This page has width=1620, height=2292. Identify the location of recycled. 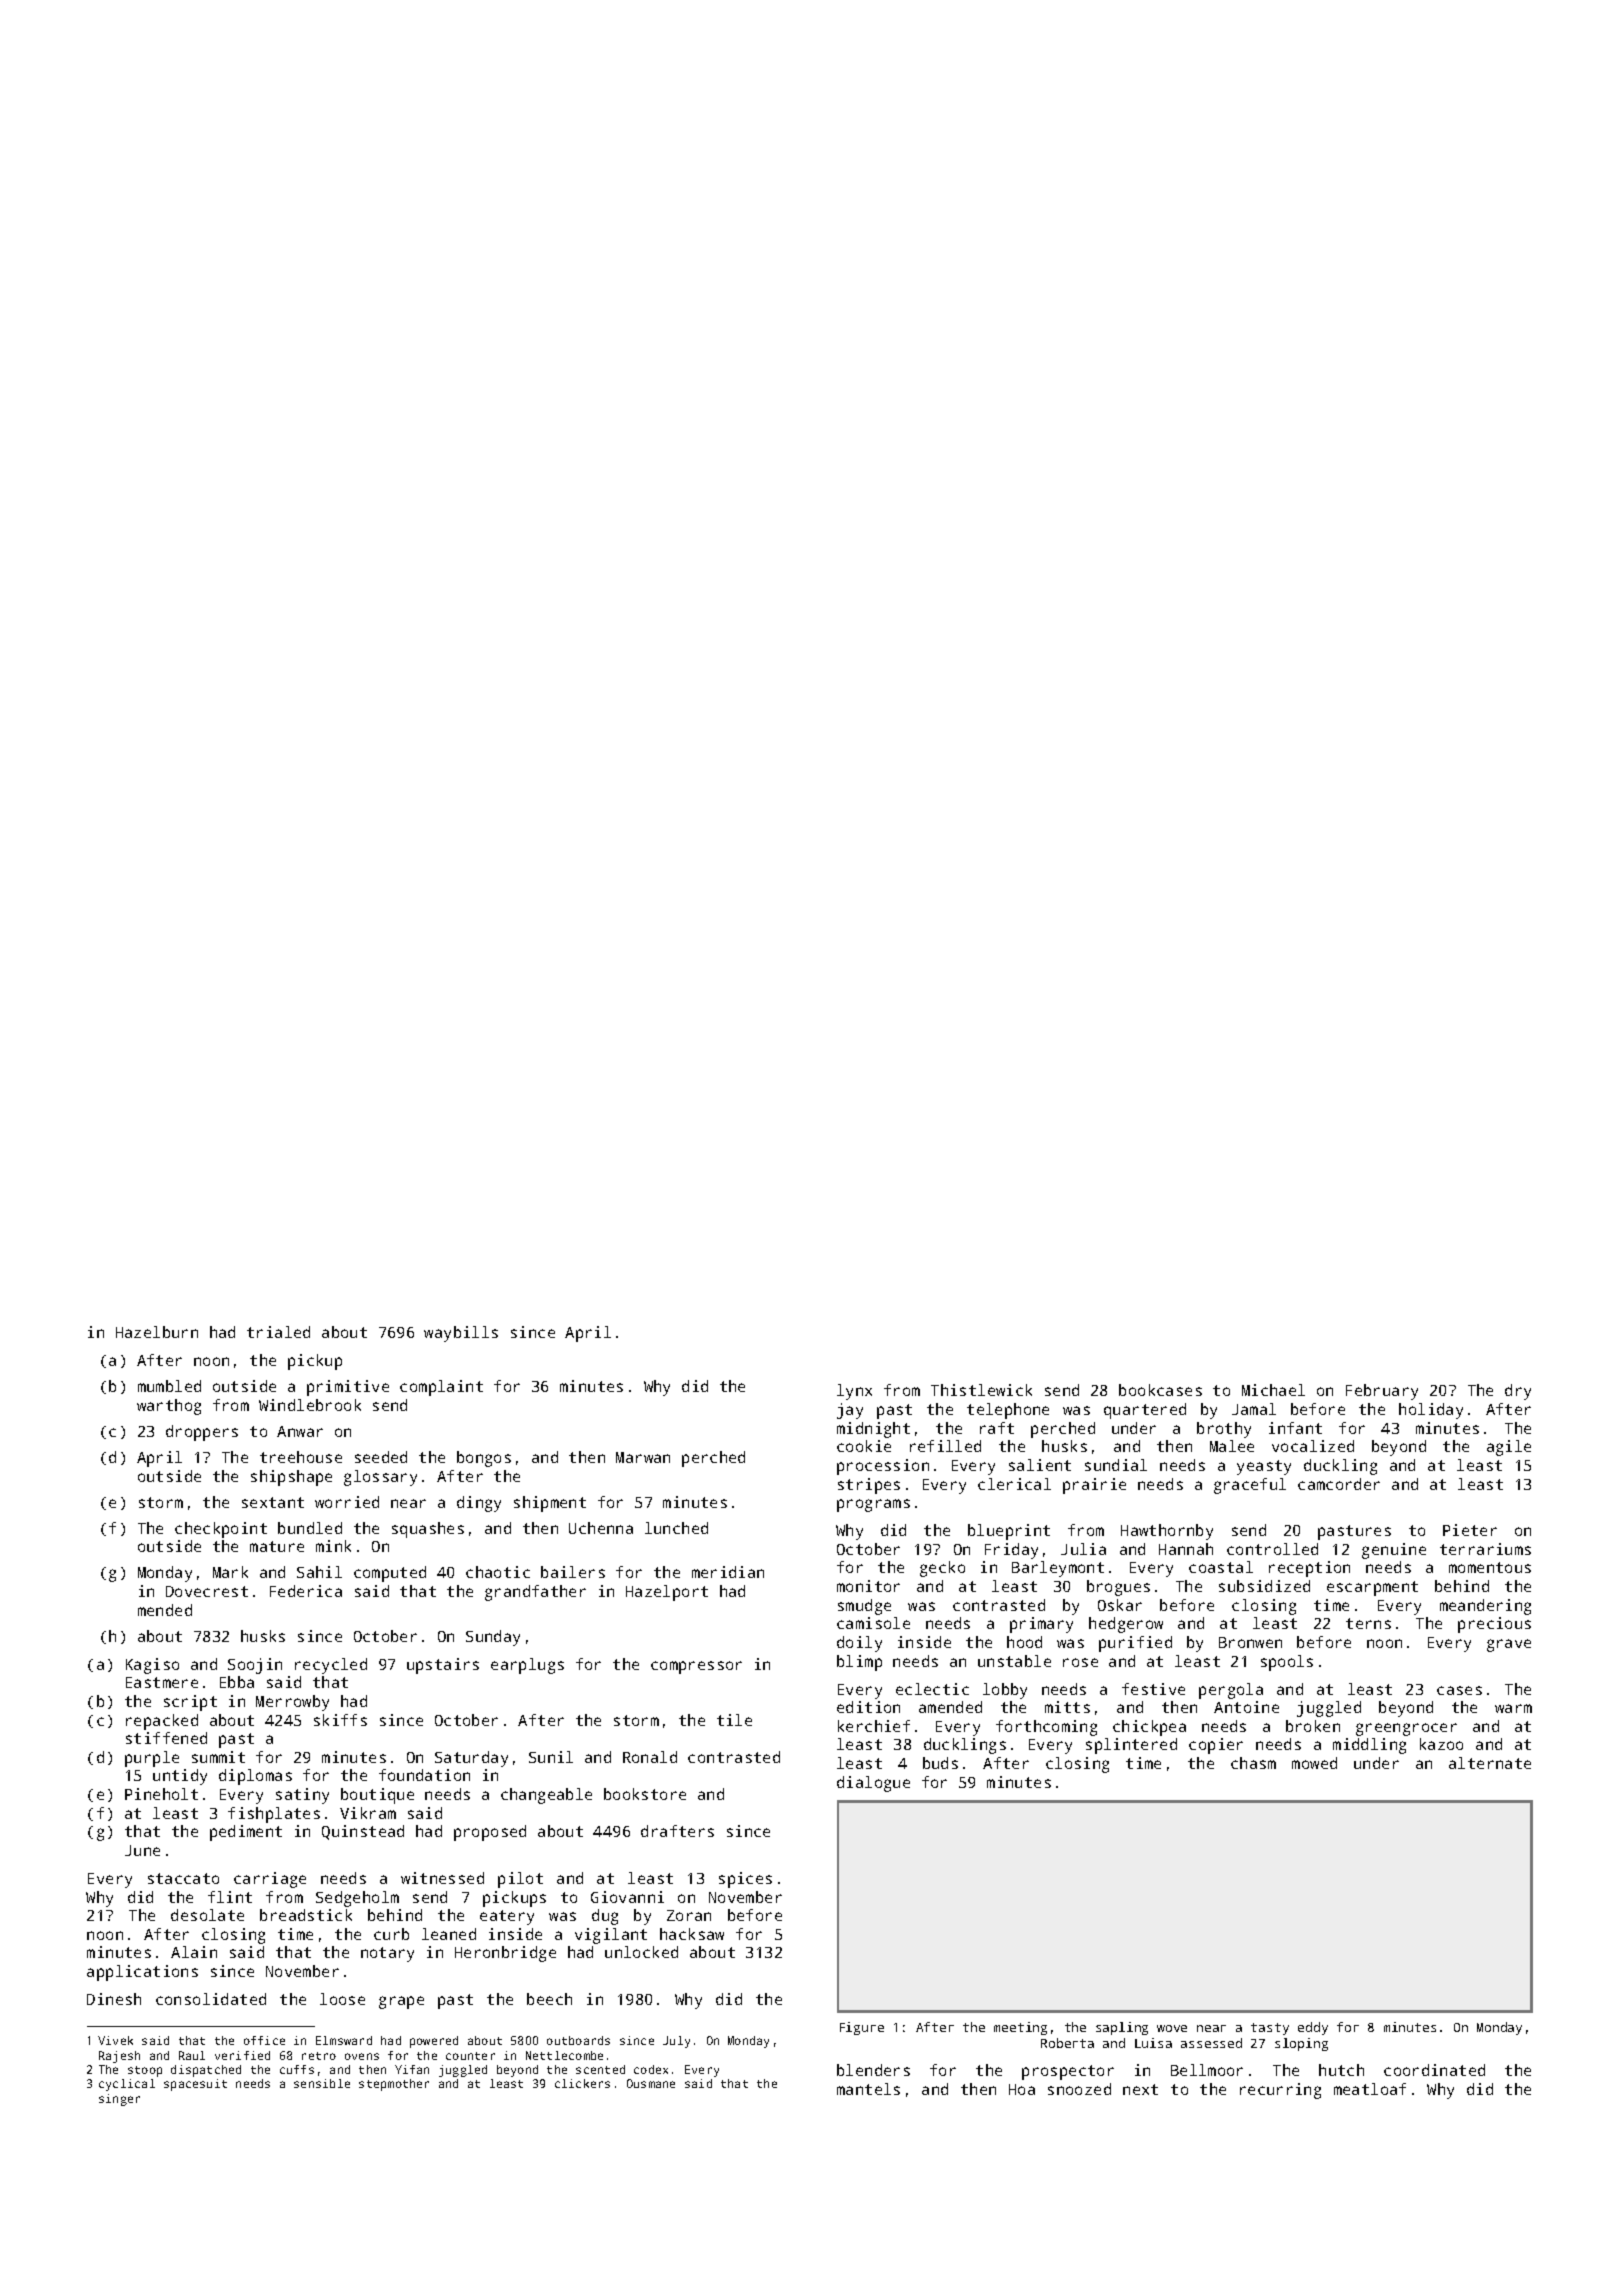
(331, 1666).
